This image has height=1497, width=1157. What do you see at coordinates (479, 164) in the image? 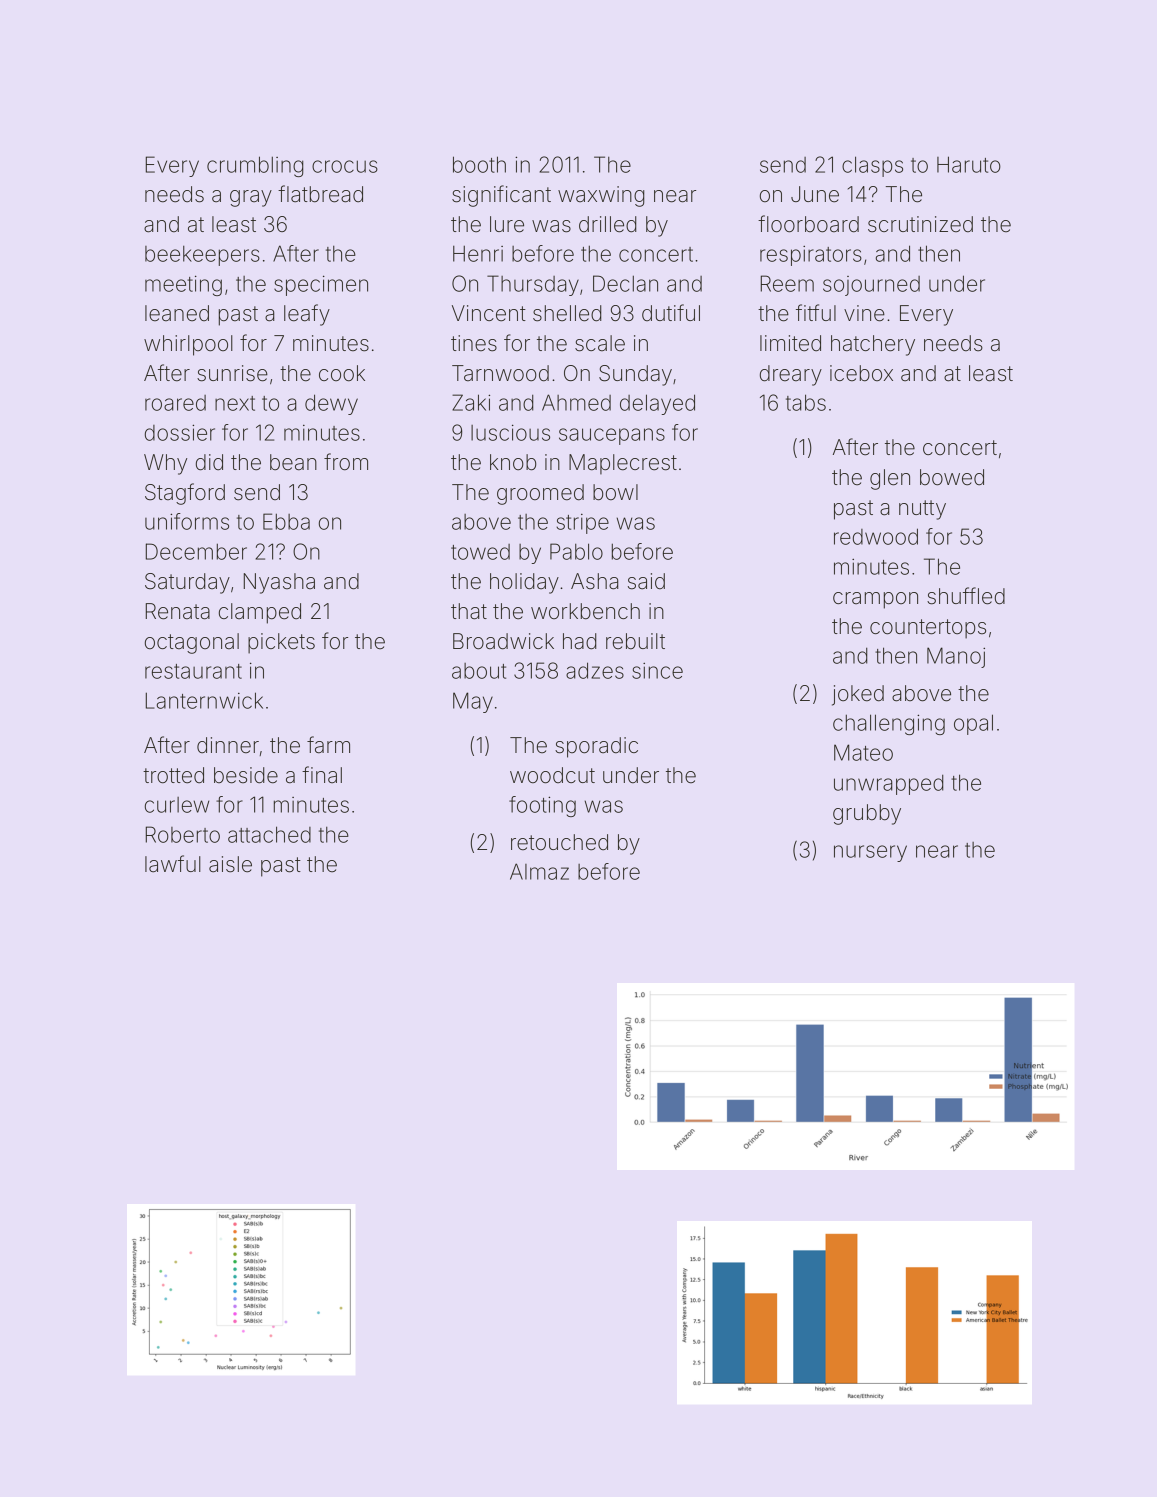
I see `booth` at bounding box center [479, 164].
